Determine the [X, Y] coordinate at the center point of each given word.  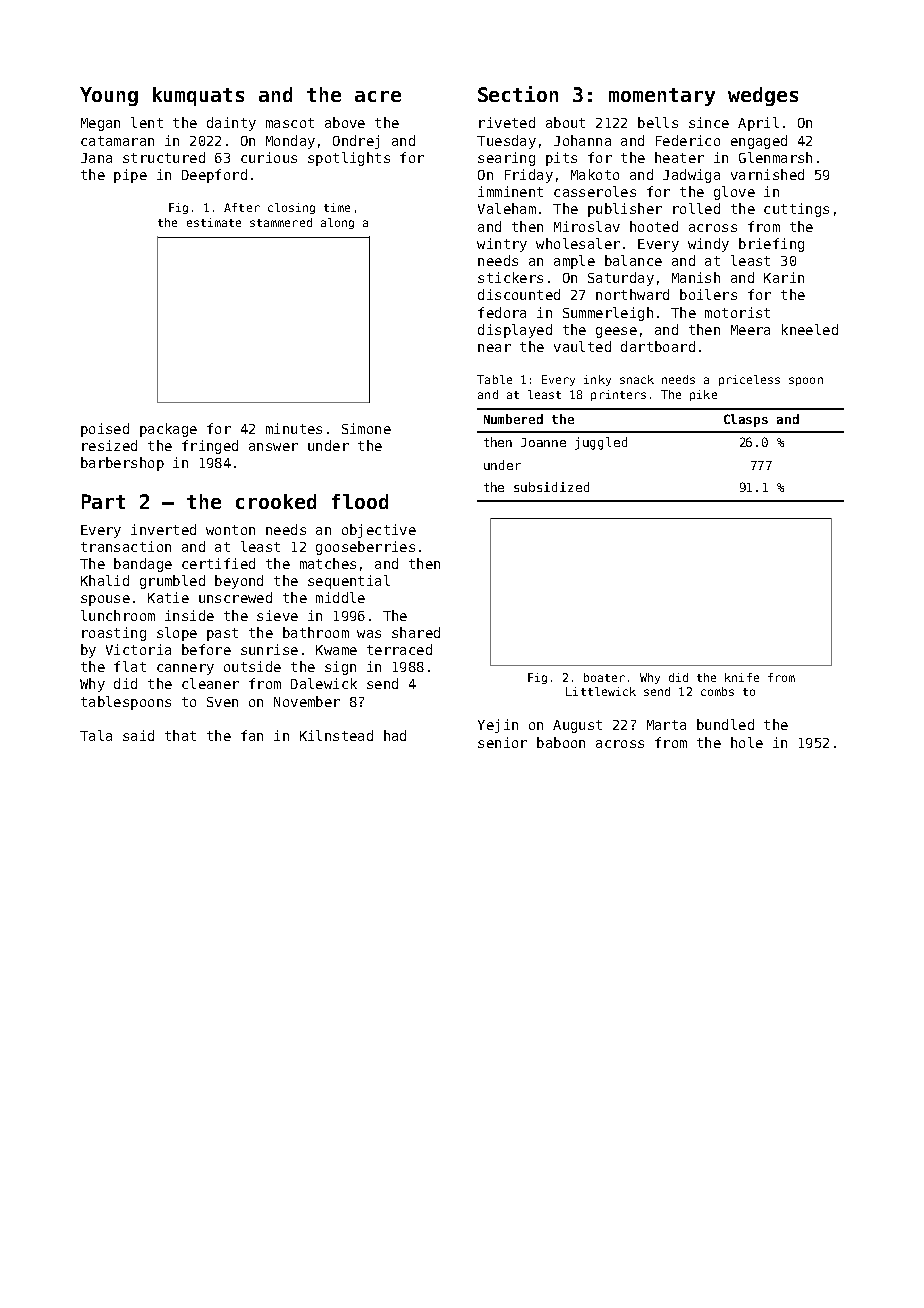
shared [416, 632]
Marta [666, 725]
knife [742, 677]
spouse [105, 600]
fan [252, 735]
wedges [763, 96]
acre [378, 96]
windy [708, 245]
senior [502, 742]
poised [105, 430]
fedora [502, 312]
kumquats [198, 96]
